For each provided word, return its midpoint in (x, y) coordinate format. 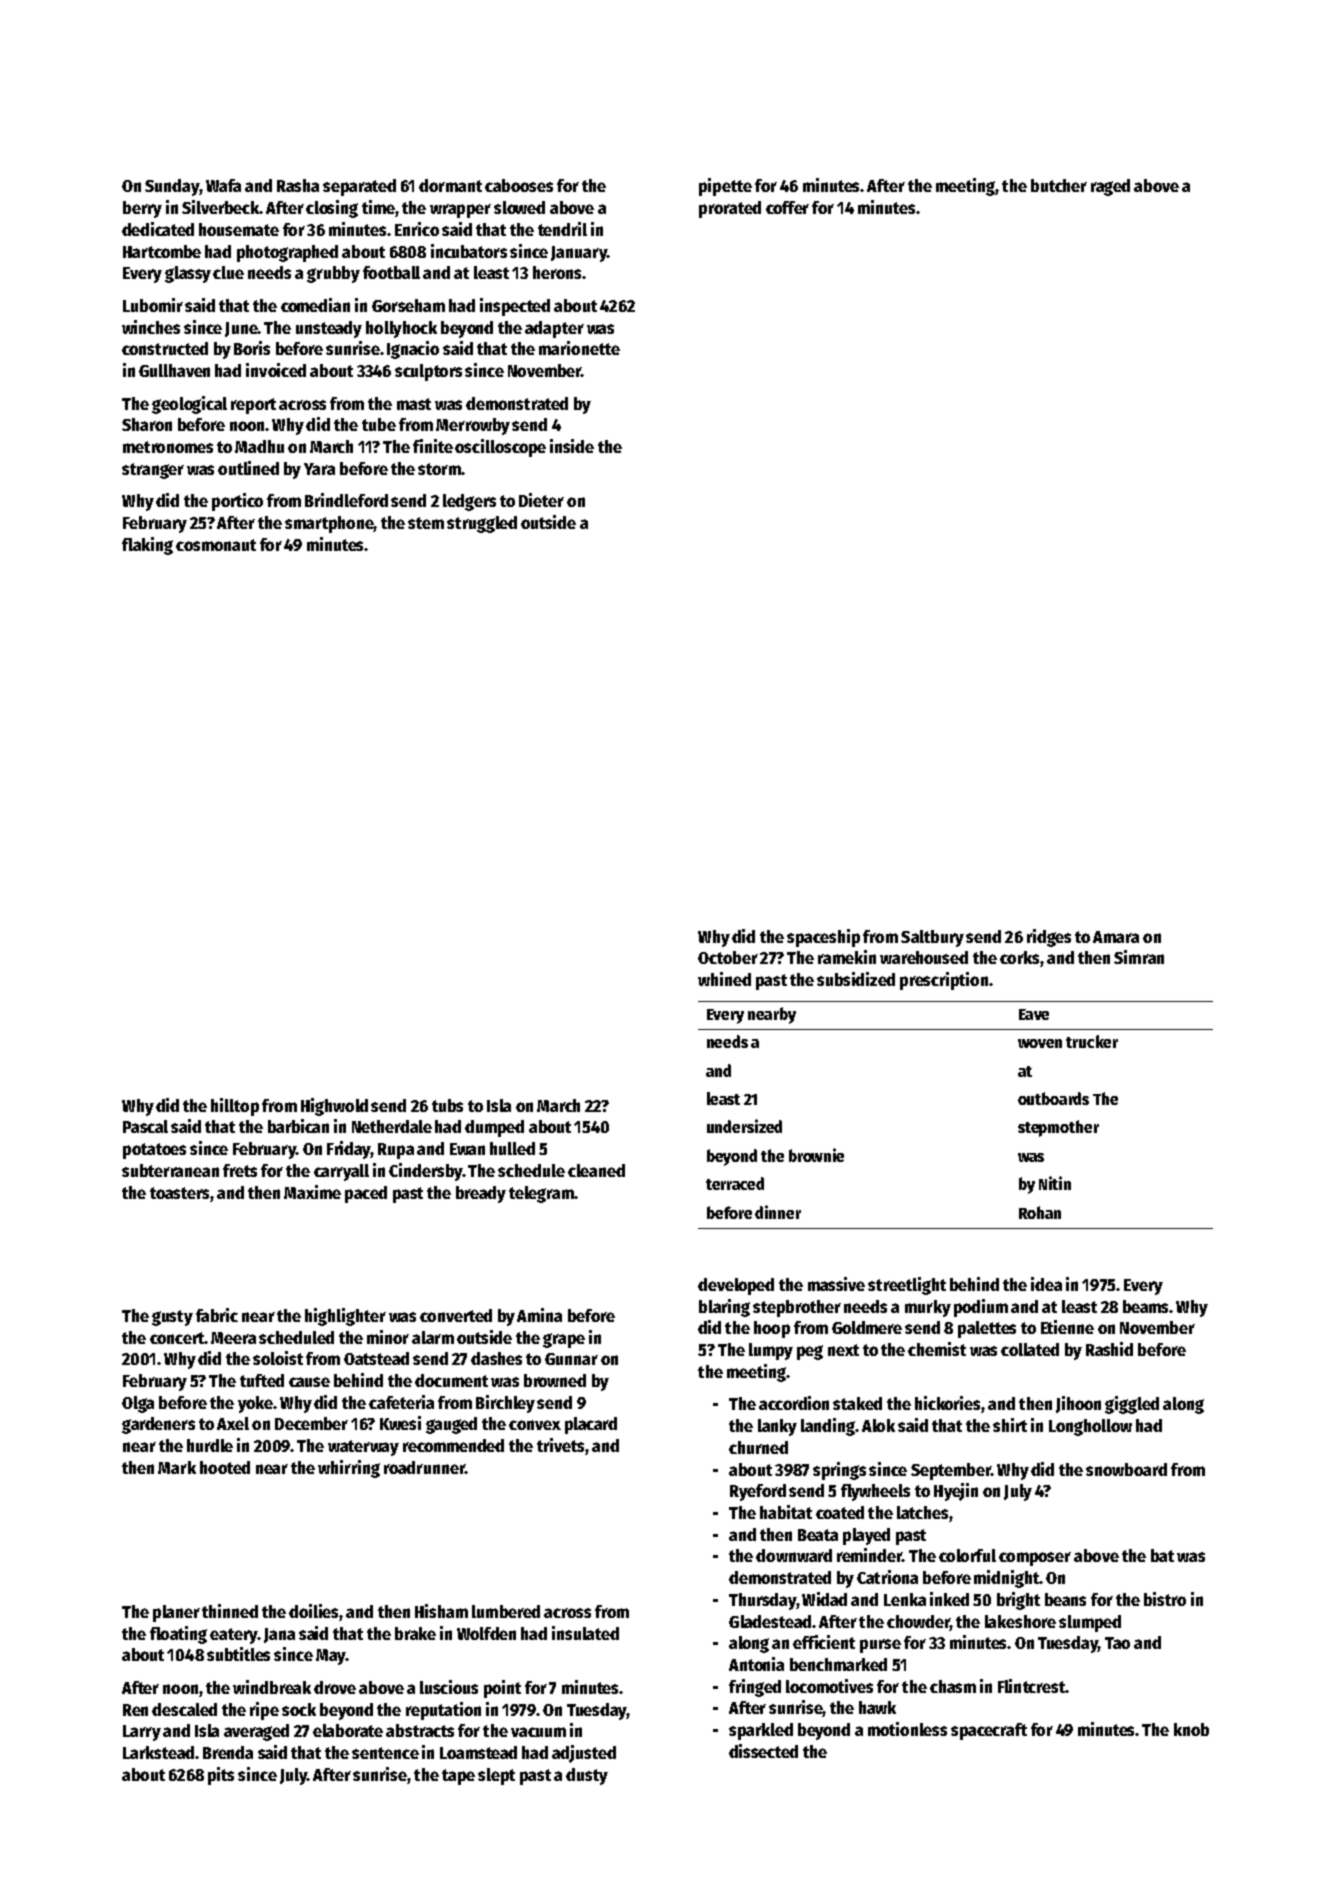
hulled (512, 1148)
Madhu (259, 446)
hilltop (235, 1107)
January (579, 254)
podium (981, 1308)
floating (178, 1635)
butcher (1059, 185)
